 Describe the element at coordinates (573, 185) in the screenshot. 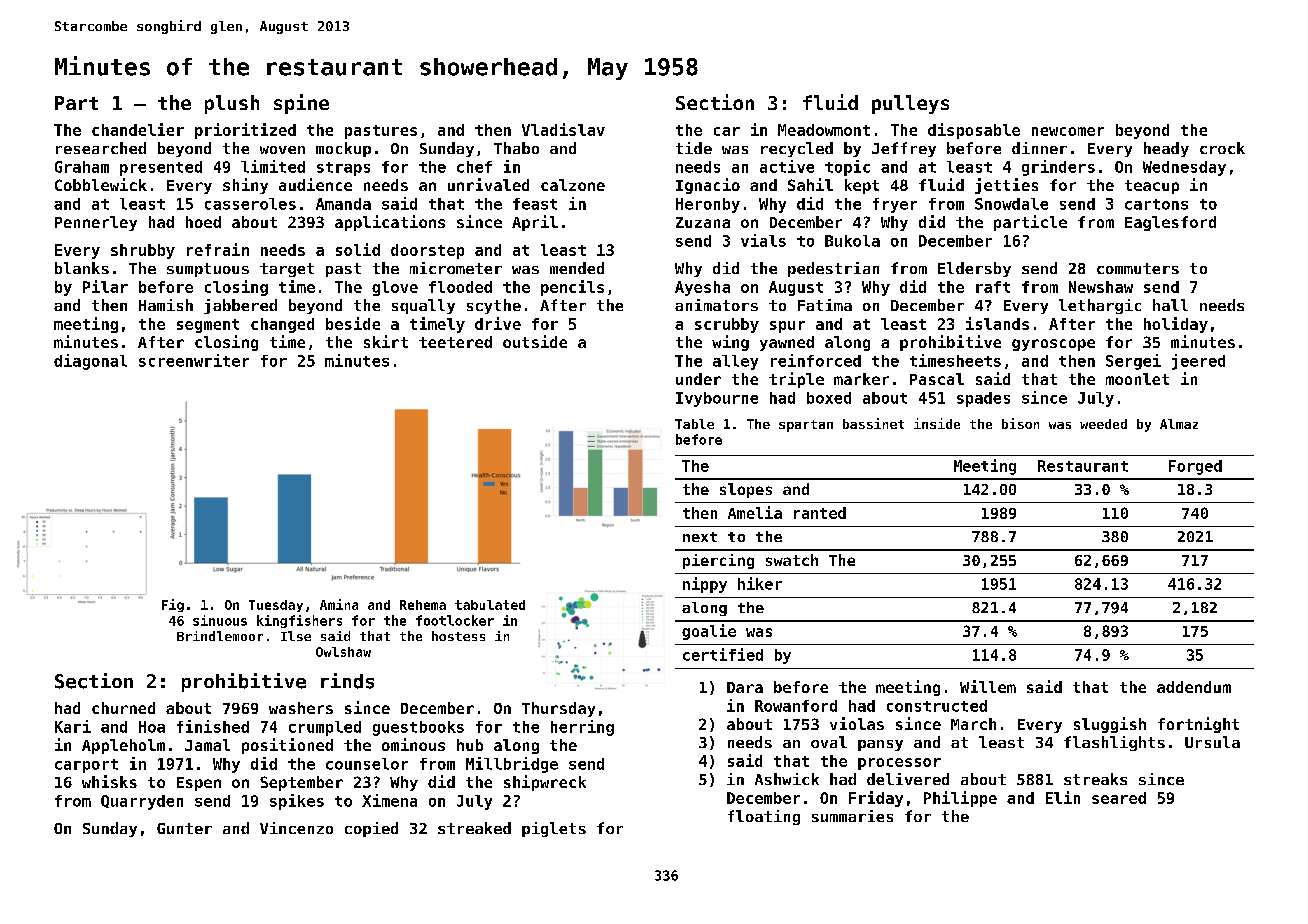

I see `calzone` at that location.
